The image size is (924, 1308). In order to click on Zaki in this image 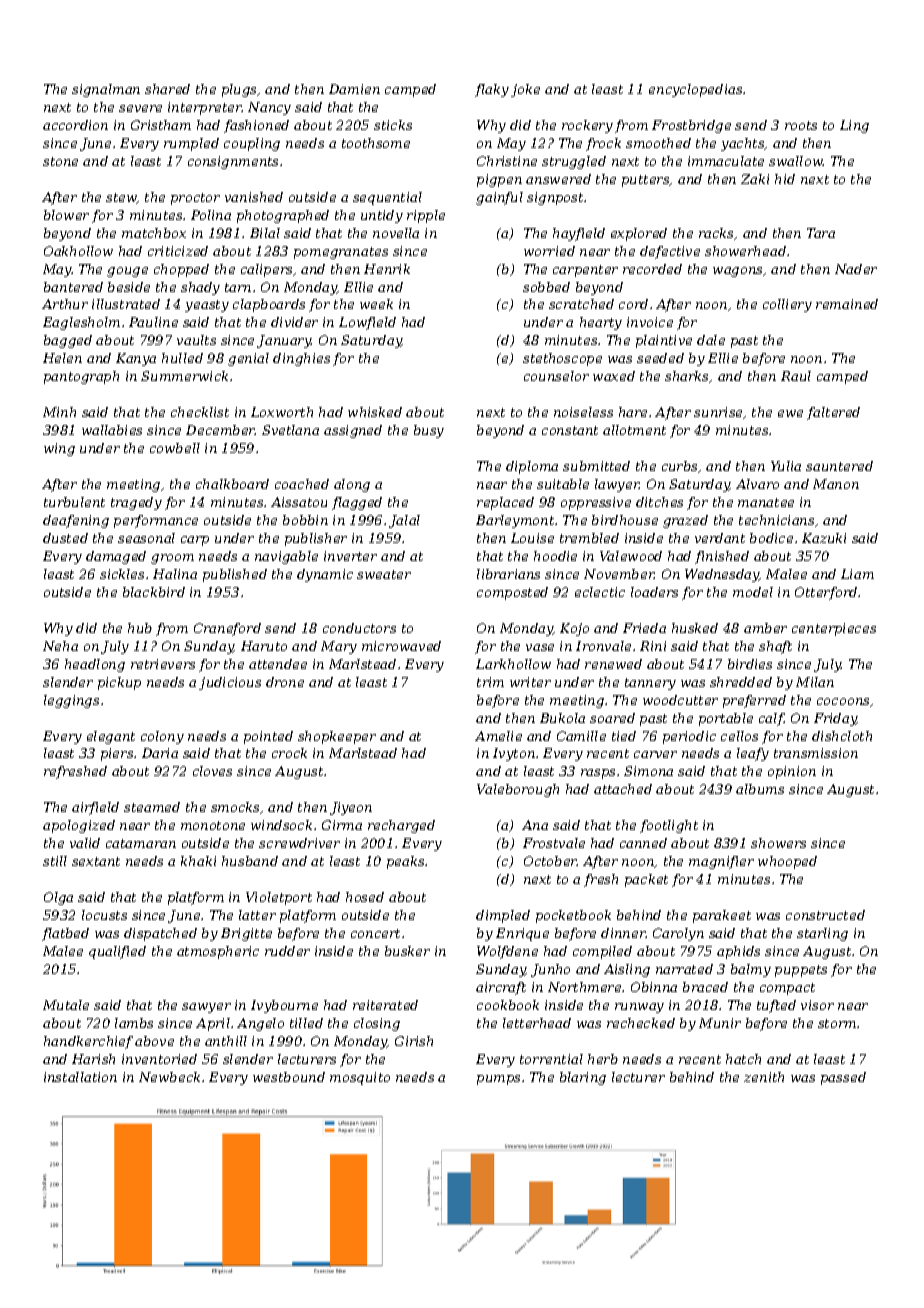, I will do `click(755, 179)`.
